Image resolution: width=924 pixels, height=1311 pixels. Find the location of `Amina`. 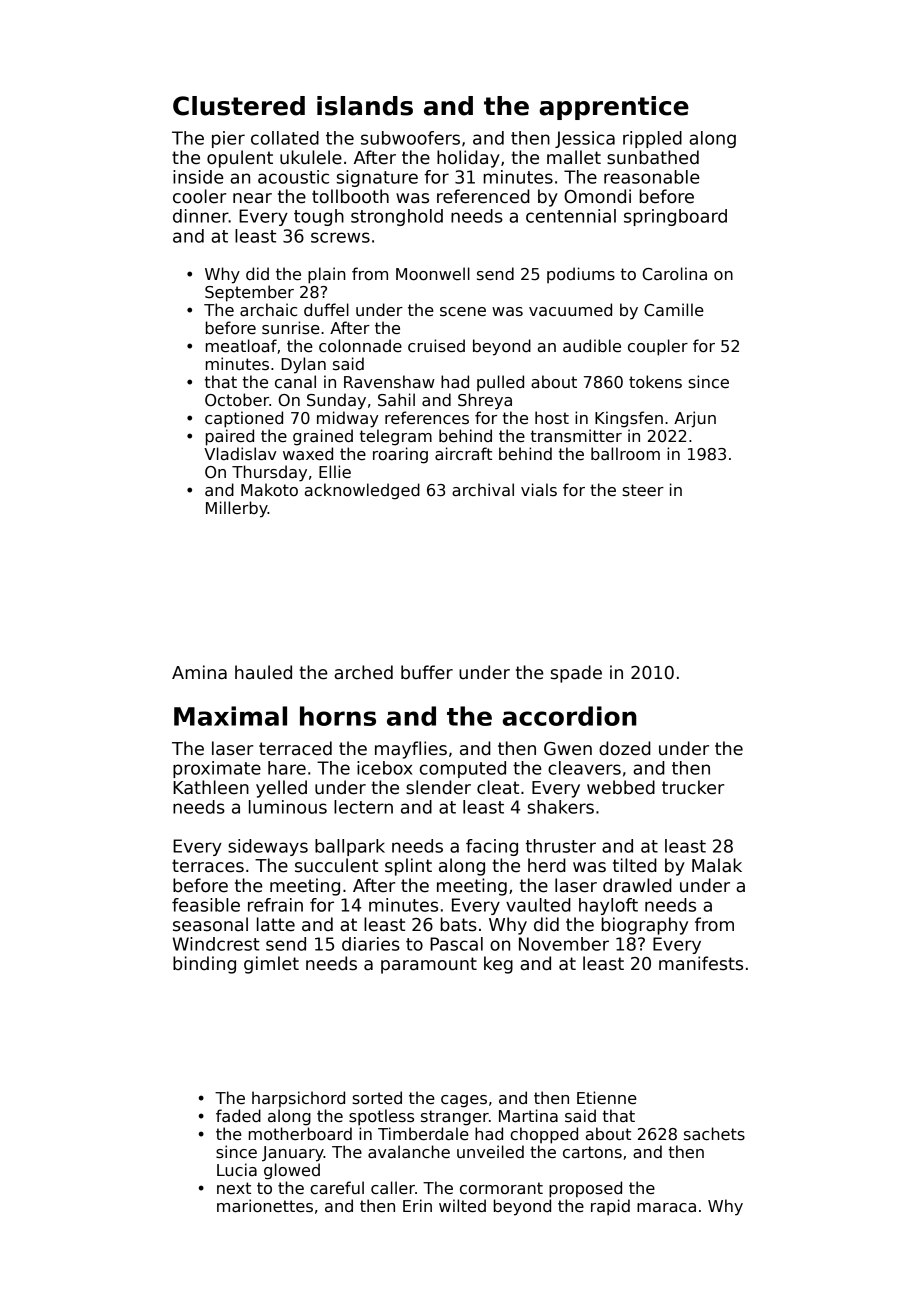

Amina is located at coordinates (199, 672).
